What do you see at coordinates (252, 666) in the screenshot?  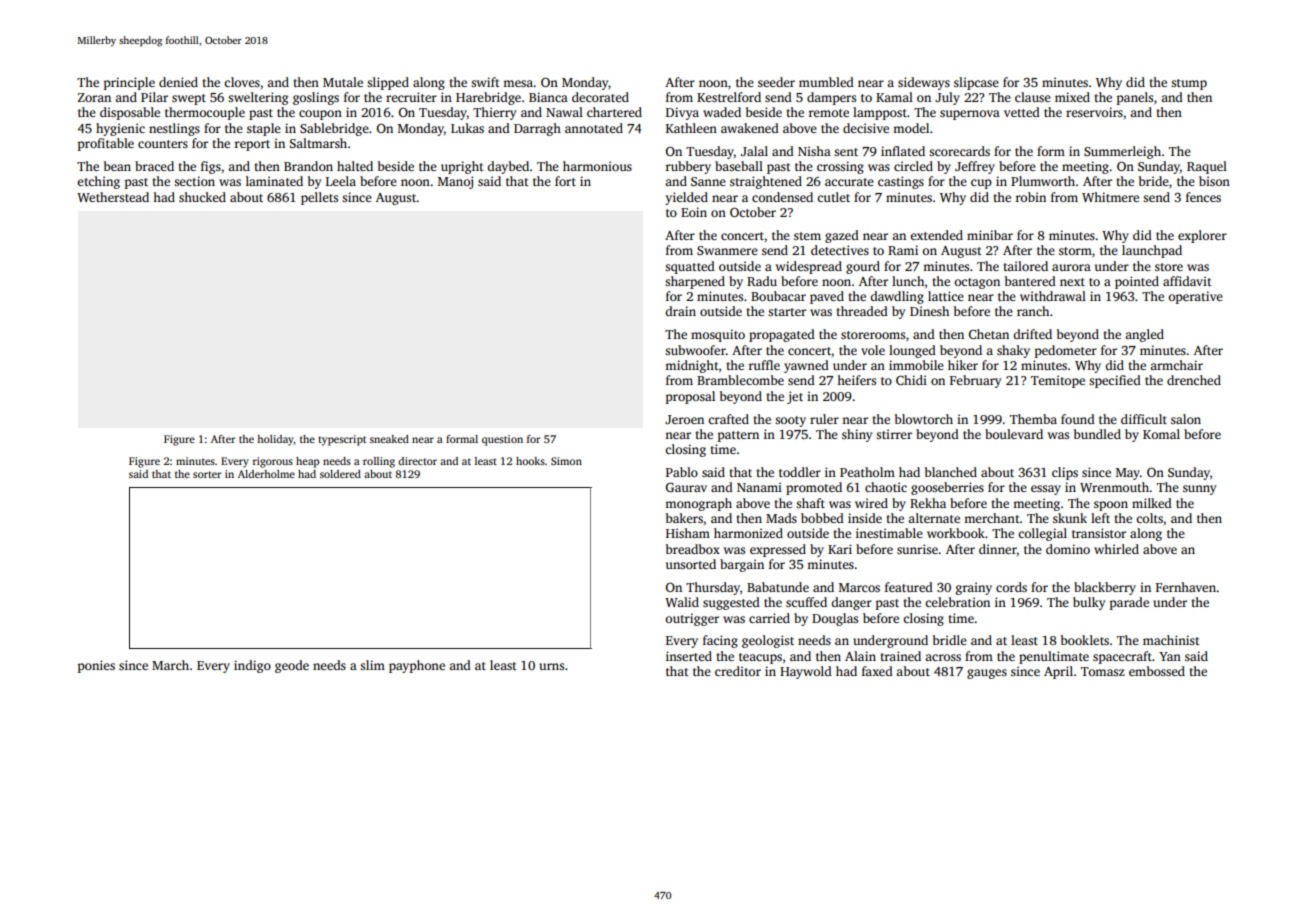 I see `indigo` at bounding box center [252, 666].
